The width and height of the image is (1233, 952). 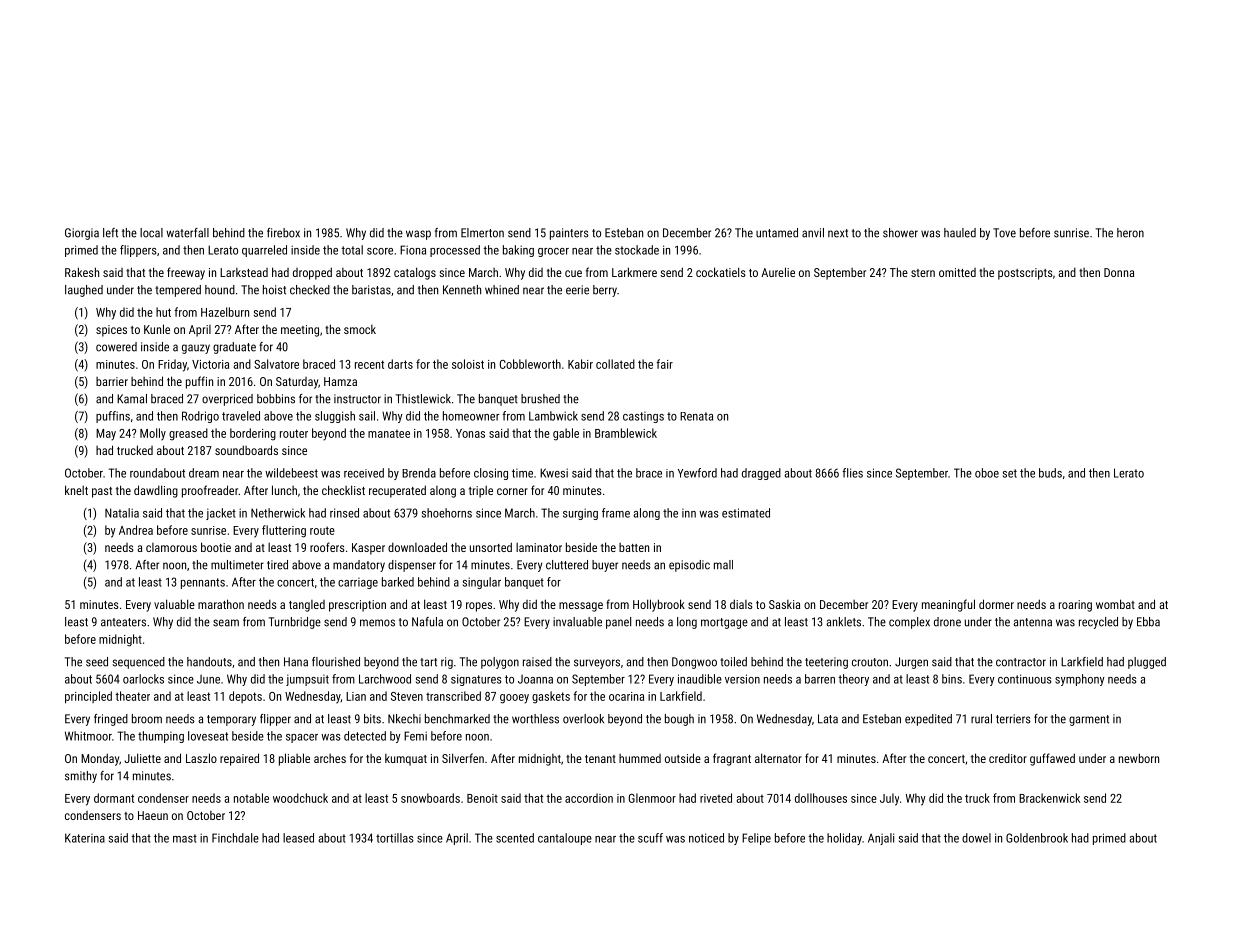 I want to click on Yewford, so click(x=697, y=473).
